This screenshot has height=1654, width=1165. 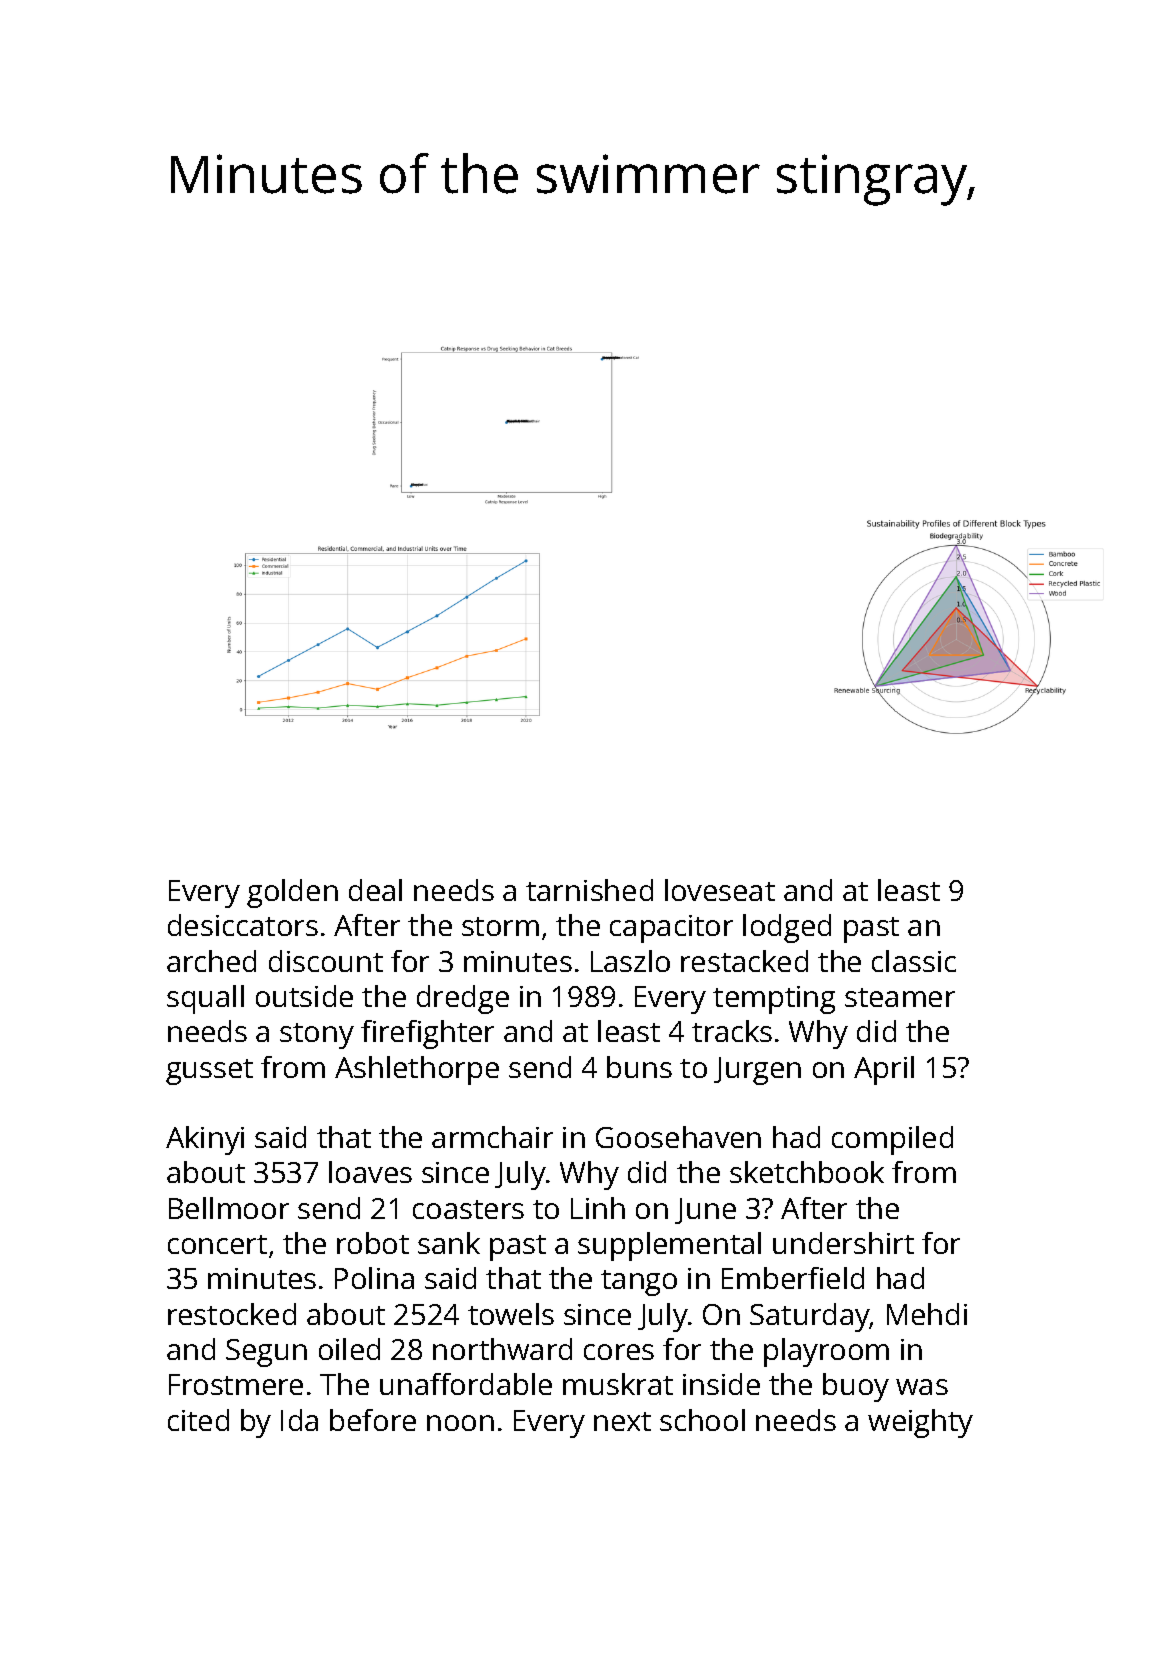 What do you see at coordinates (787, 928) in the screenshot?
I see `lodged` at bounding box center [787, 928].
